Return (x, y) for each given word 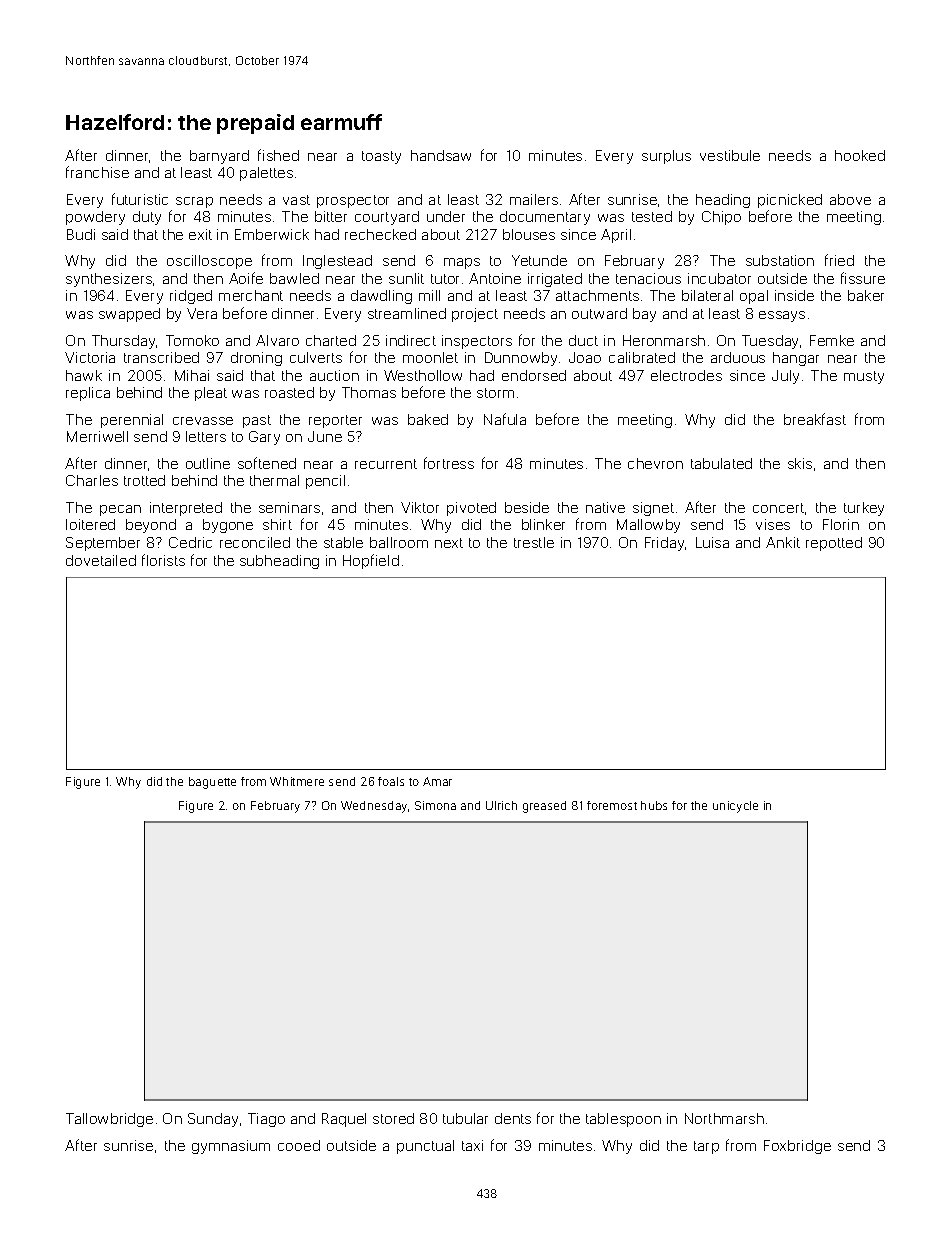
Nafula (505, 419)
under (446, 216)
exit (200, 234)
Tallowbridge (109, 1120)
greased (544, 807)
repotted (834, 544)
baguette (212, 783)
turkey (864, 509)
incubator (719, 278)
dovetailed (101, 560)
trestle (534, 542)
